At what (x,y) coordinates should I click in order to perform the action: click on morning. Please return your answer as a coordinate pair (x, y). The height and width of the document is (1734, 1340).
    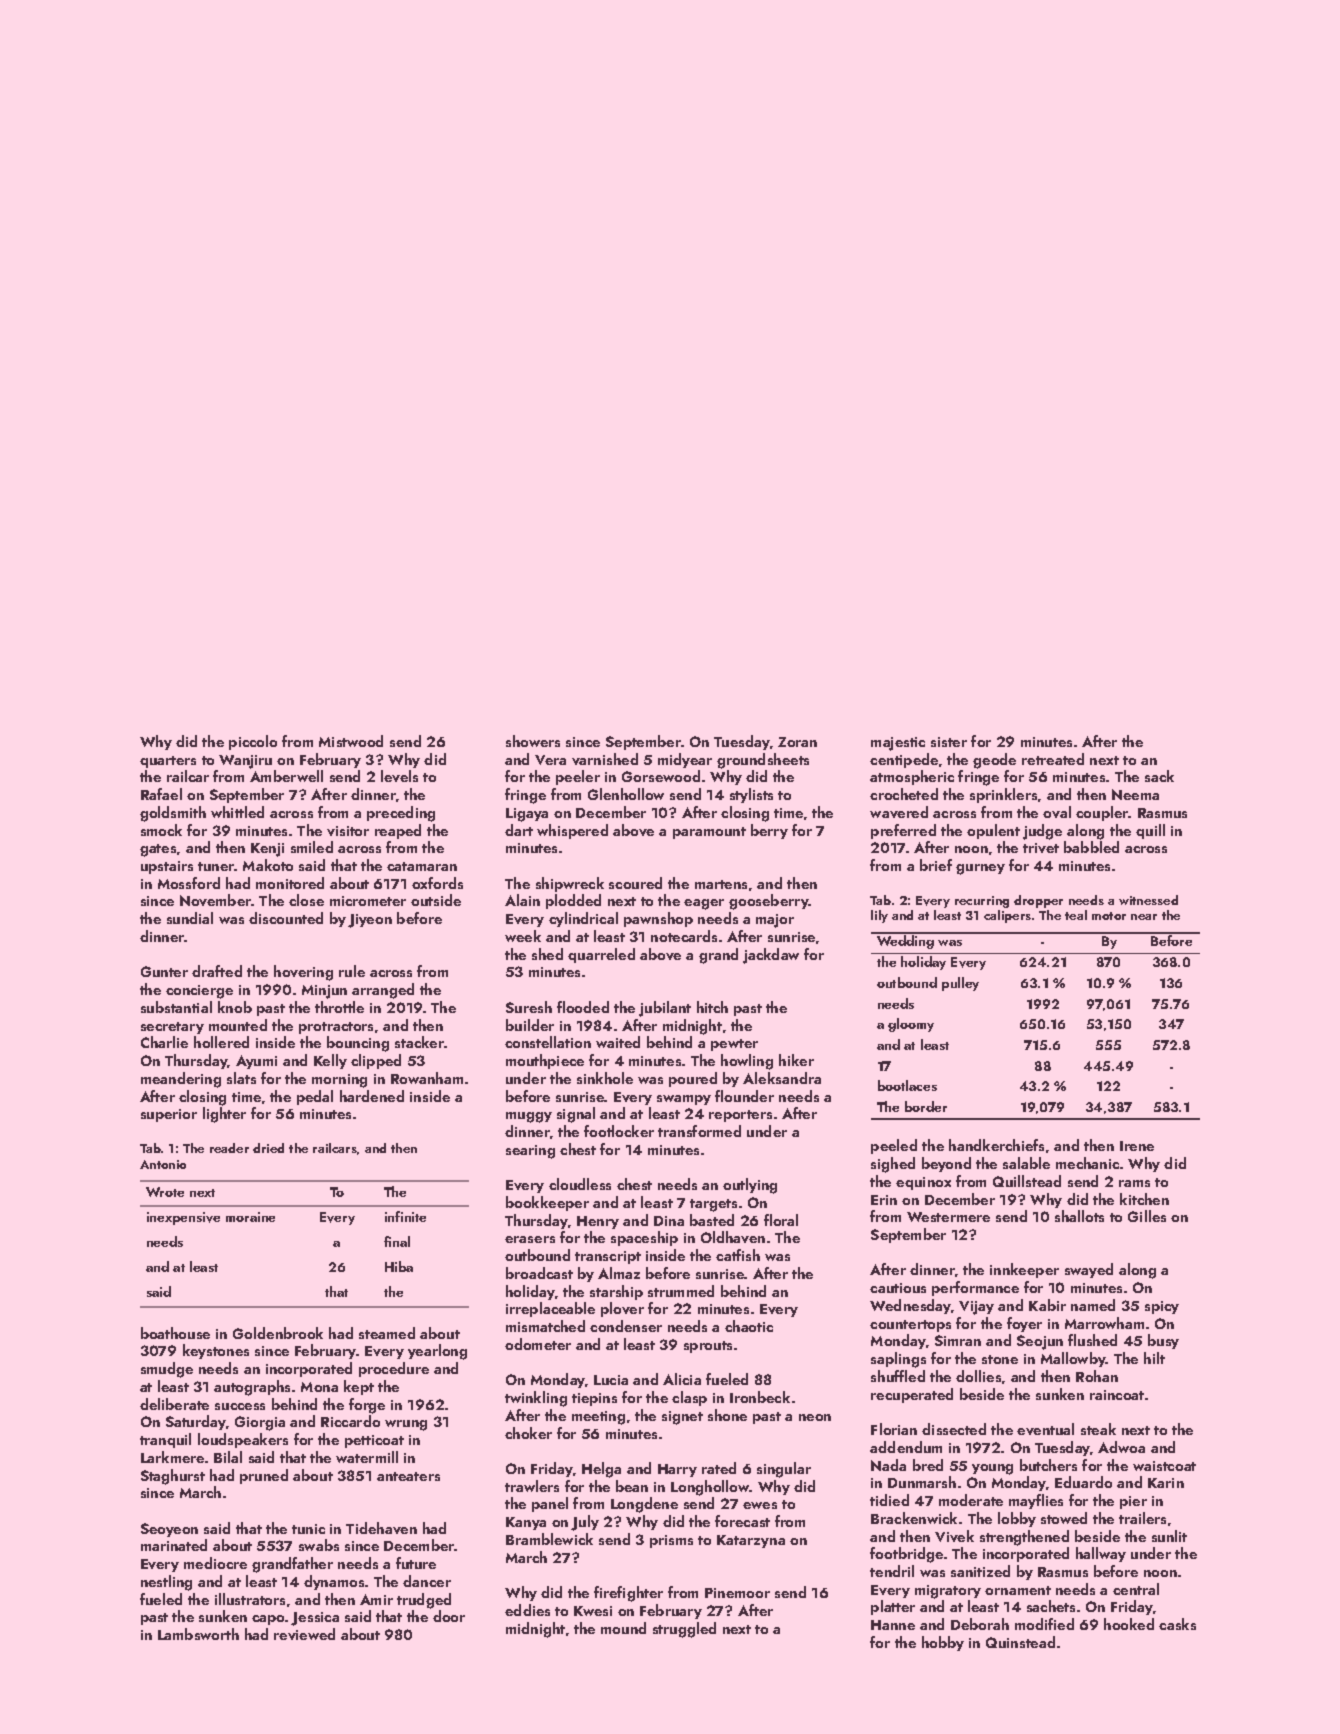
    Looking at the image, I should click on (339, 1081).
